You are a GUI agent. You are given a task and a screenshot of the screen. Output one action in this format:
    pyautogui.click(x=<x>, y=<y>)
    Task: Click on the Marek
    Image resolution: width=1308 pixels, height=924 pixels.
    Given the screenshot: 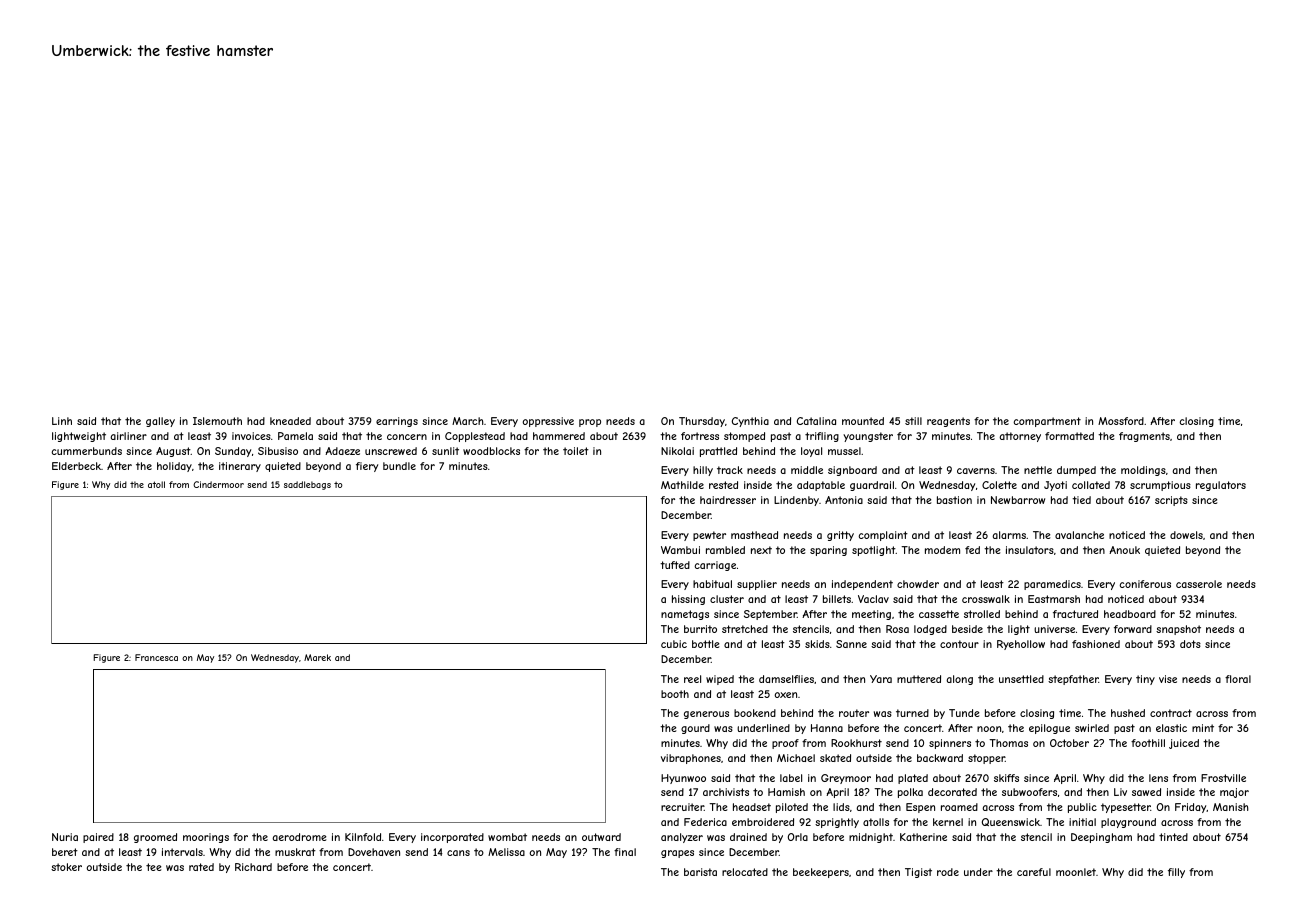 What is the action you would take?
    pyautogui.click(x=317, y=657)
